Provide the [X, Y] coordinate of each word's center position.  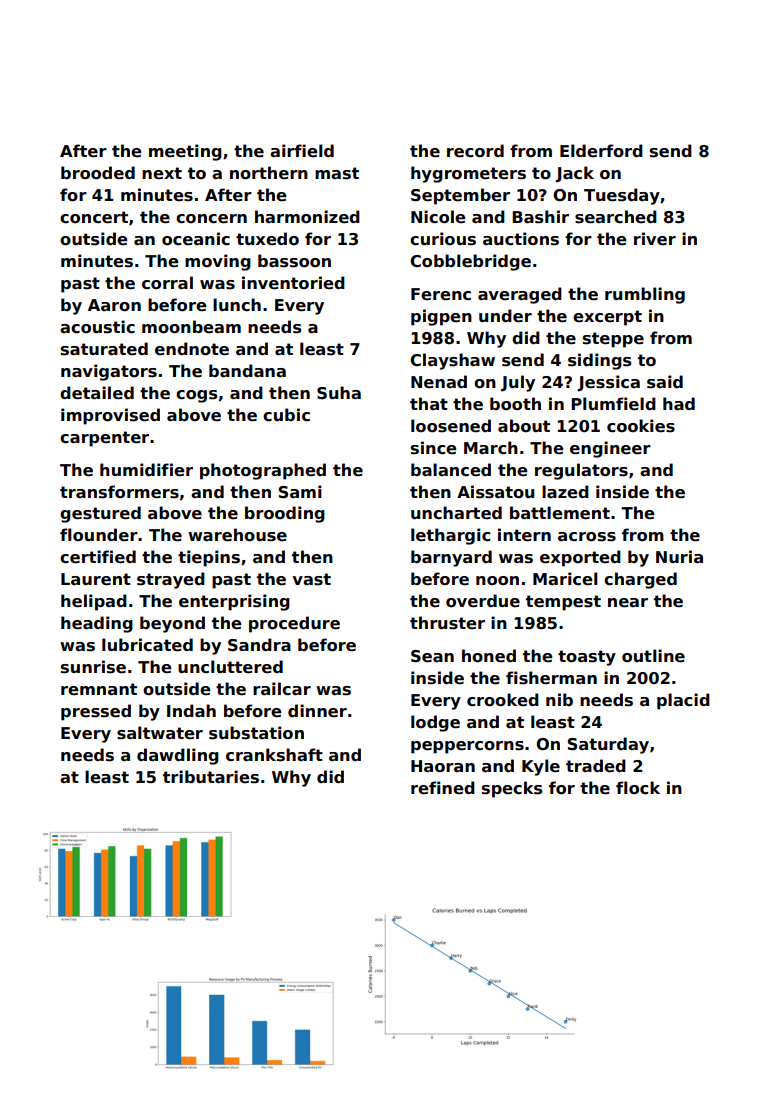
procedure [294, 624]
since [434, 448]
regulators [581, 471]
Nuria [679, 556]
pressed [96, 712]
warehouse [237, 535]
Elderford [601, 151]
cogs [196, 396]
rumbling [645, 295]
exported [580, 558]
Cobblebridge [470, 262]
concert [94, 217]
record [475, 151]
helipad [94, 602]
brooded [98, 173]
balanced [451, 470]
